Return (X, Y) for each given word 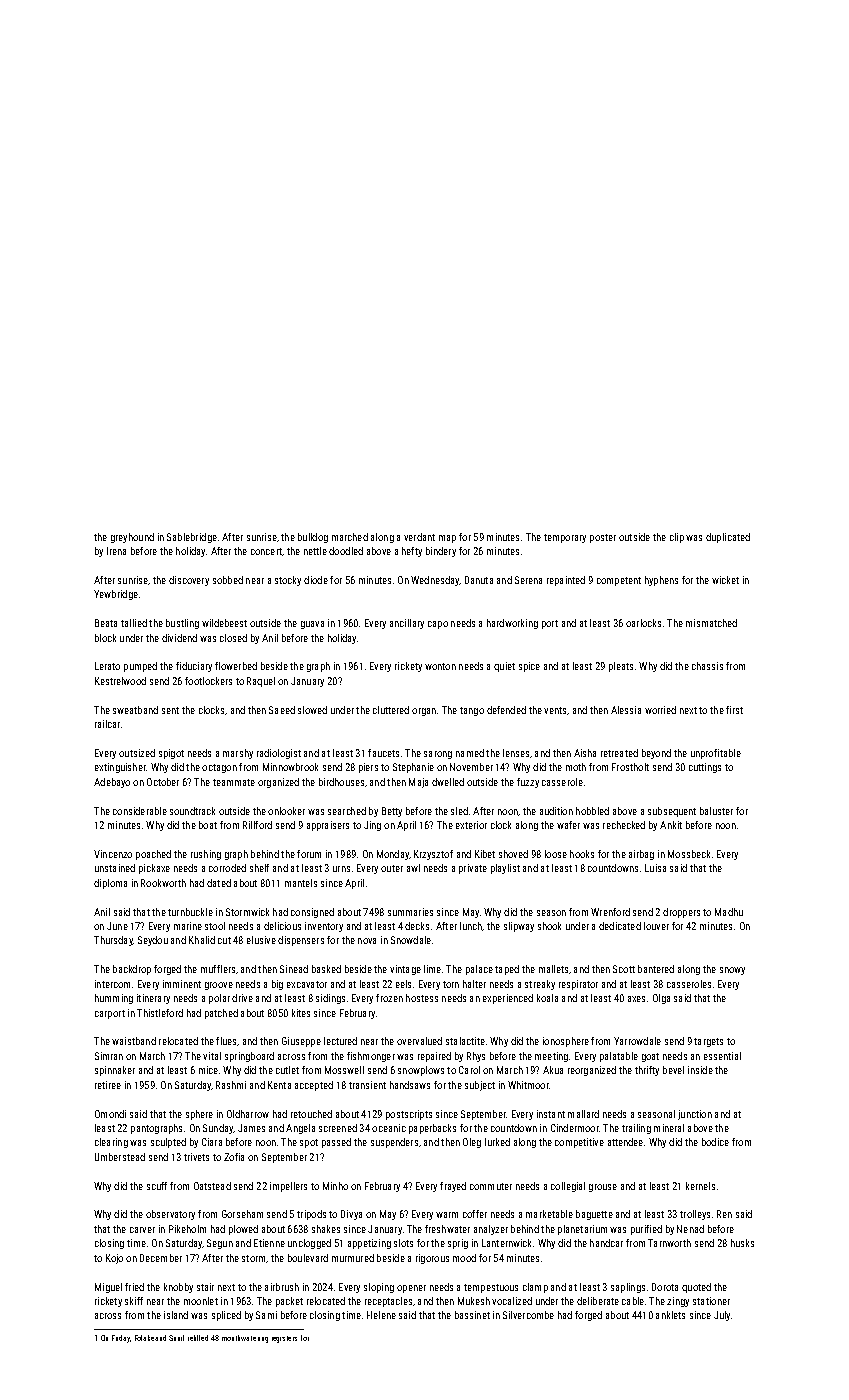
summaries (410, 912)
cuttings (705, 768)
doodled (346, 551)
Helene (381, 1315)
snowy (732, 971)
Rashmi (231, 1085)
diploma (110, 884)
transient (367, 1085)
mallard (583, 1114)
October (163, 782)
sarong (438, 755)
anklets (670, 1315)
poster (603, 538)
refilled (198, 1338)
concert (266, 551)
